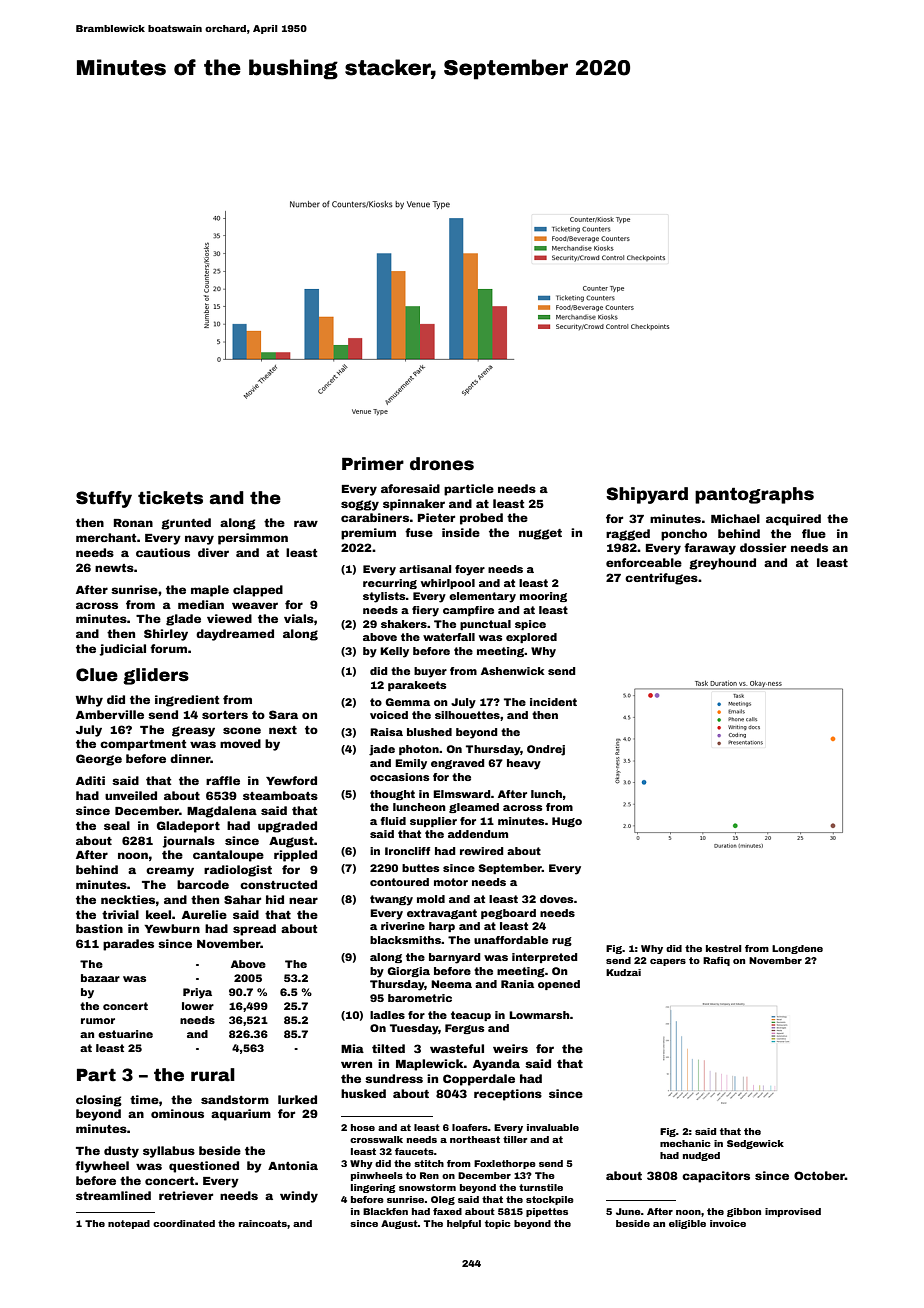  Describe the element at coordinates (235, 635) in the document. I see `daydreamed` at that location.
